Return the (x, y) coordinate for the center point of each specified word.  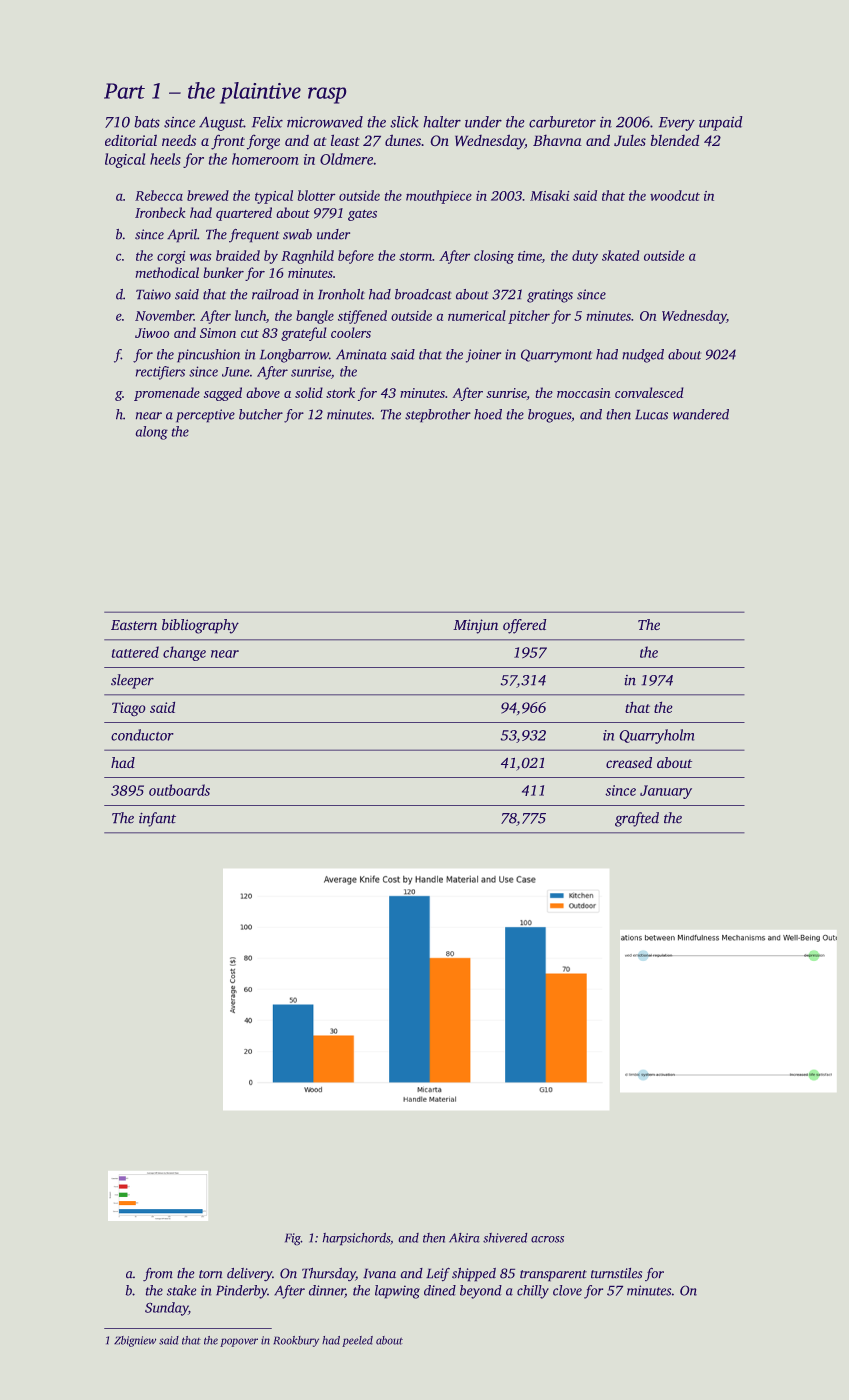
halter (442, 122)
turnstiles (616, 1273)
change (184, 653)
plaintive (260, 93)
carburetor (562, 122)
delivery (249, 1275)
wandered (701, 414)
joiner (483, 356)
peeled (357, 1341)
